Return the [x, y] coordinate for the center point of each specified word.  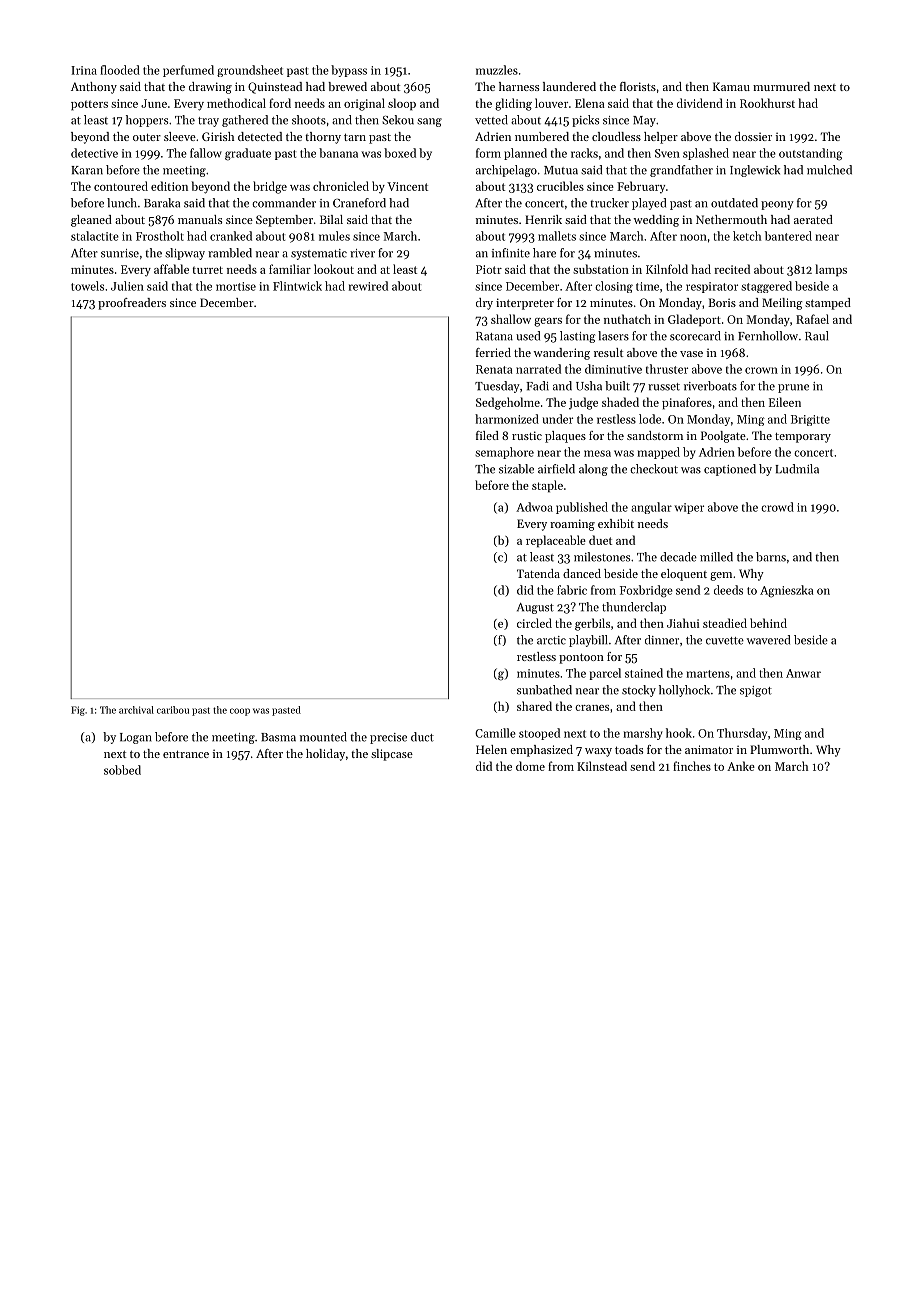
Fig [78, 711]
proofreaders [132, 304]
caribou [173, 710]
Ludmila [797, 469]
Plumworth [779, 749]
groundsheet [250, 71]
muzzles [497, 70]
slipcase [392, 755]
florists [638, 86]
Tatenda [538, 573]
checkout [654, 469]
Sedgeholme [508, 403]
